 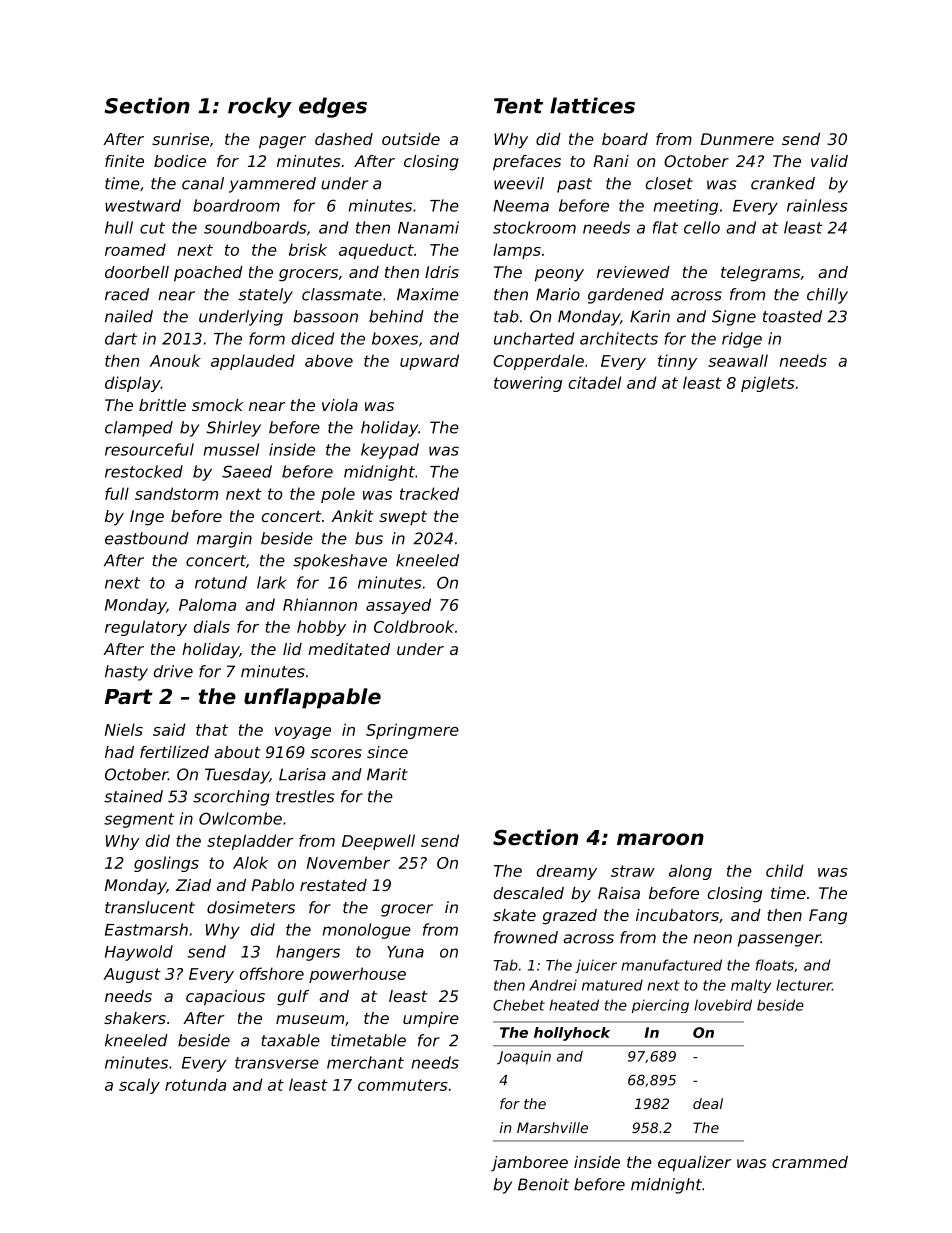 What do you see at coordinates (411, 139) in the page?
I see `outside` at bounding box center [411, 139].
